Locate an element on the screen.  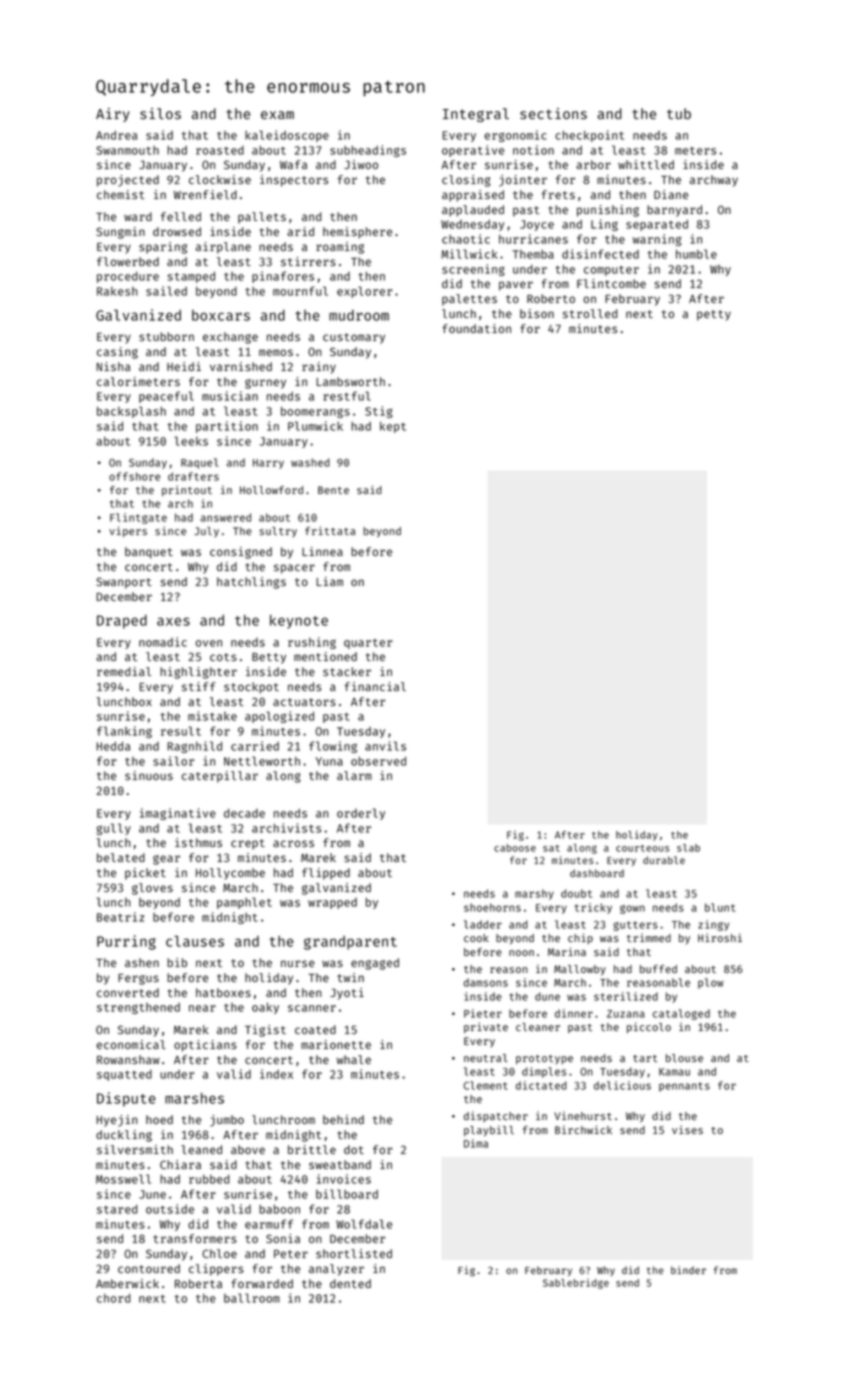
Airy is located at coordinates (113, 115).
